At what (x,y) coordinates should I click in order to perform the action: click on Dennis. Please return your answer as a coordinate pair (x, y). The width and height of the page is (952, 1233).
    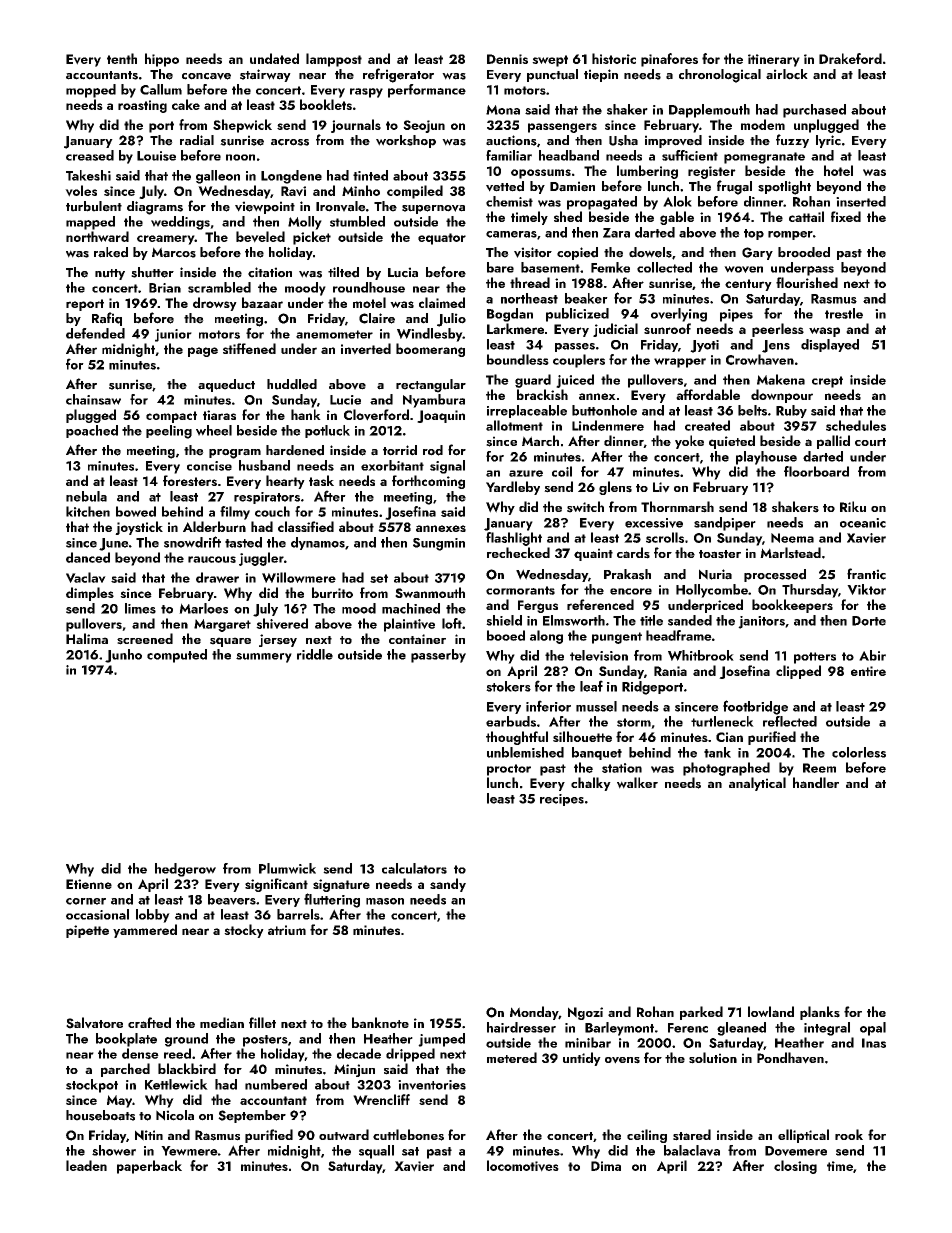
    Looking at the image, I should click on (507, 59).
